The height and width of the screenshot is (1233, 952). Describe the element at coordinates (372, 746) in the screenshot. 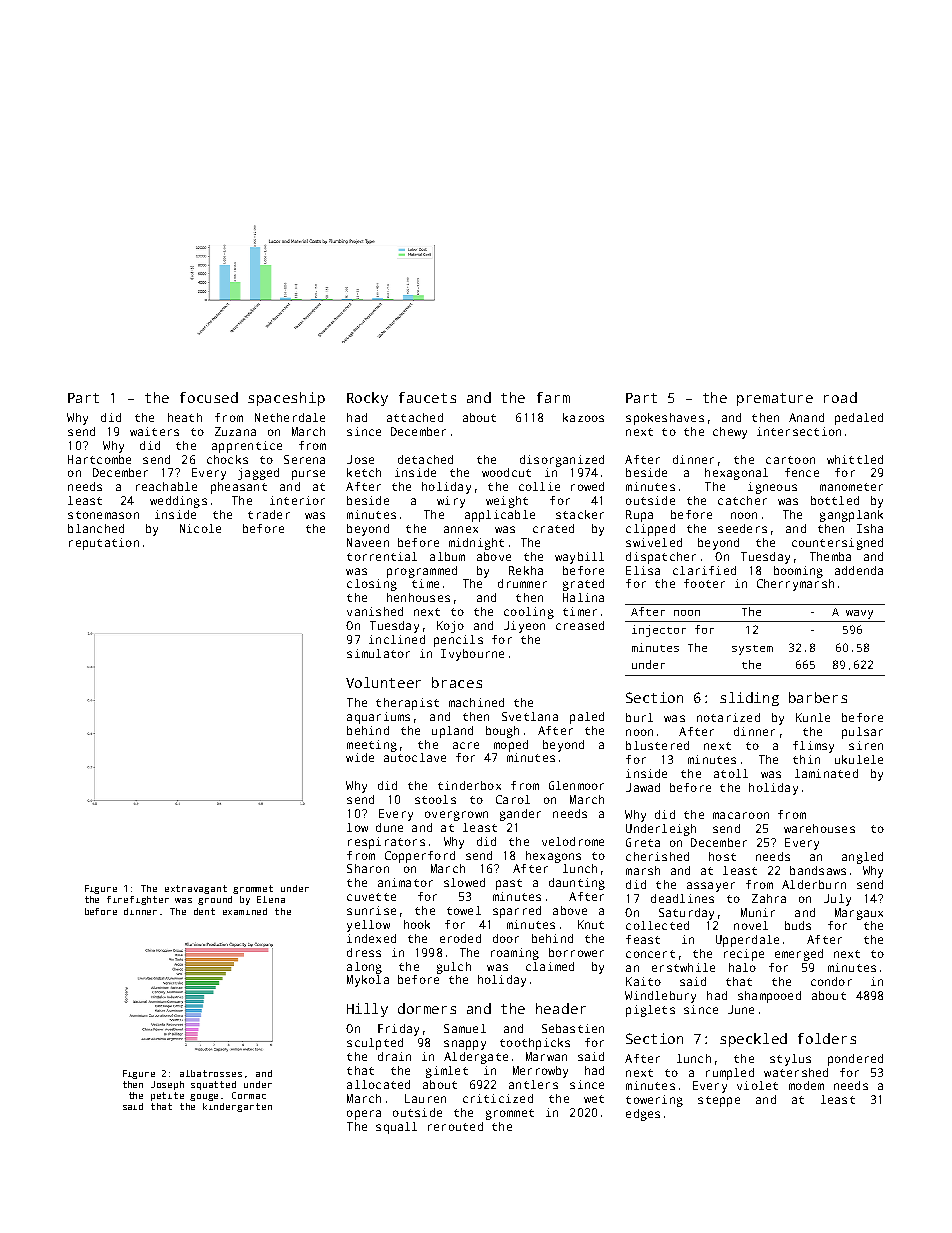

I see `meeting` at that location.
